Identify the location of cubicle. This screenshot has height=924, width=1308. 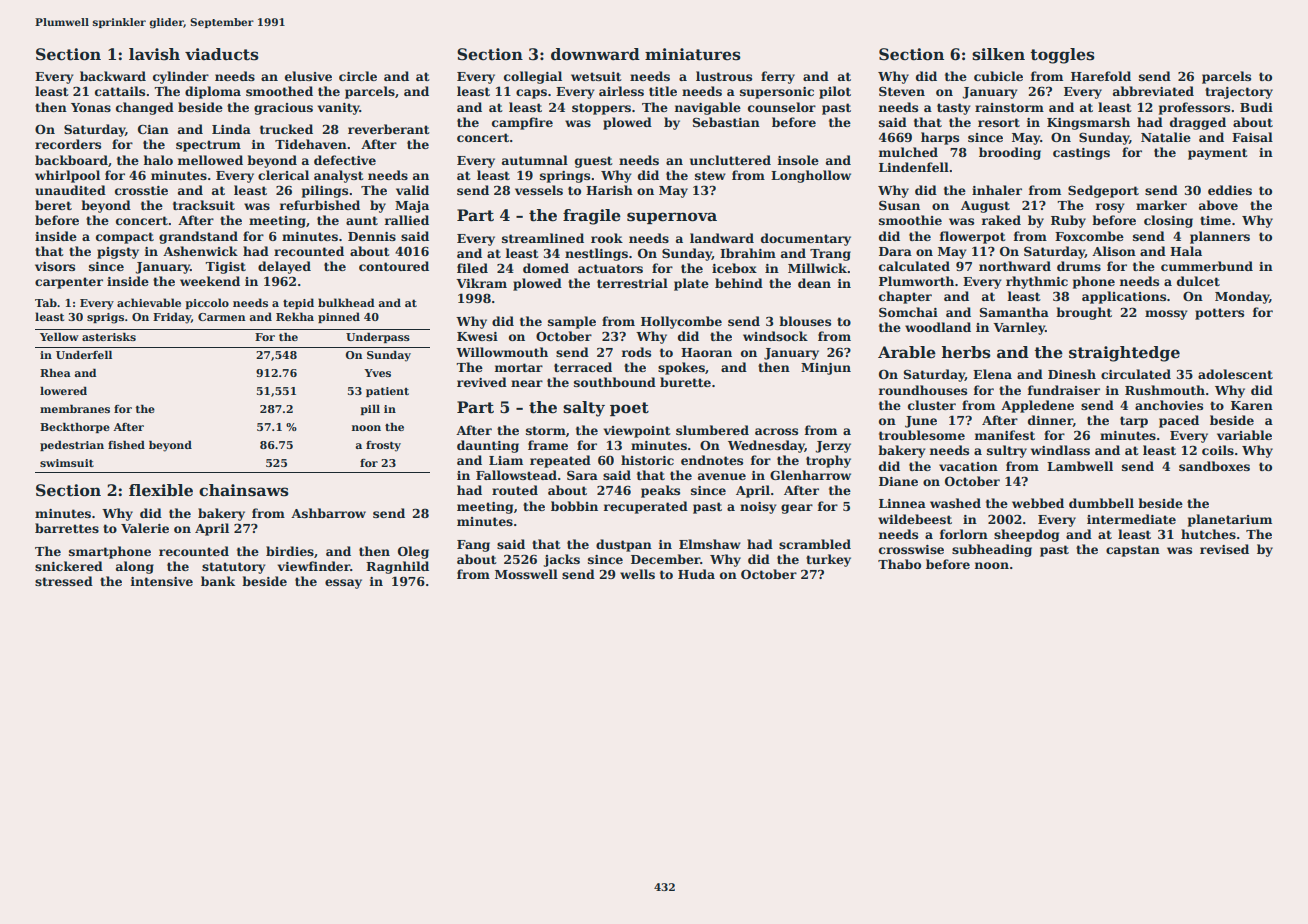
(998, 76).
